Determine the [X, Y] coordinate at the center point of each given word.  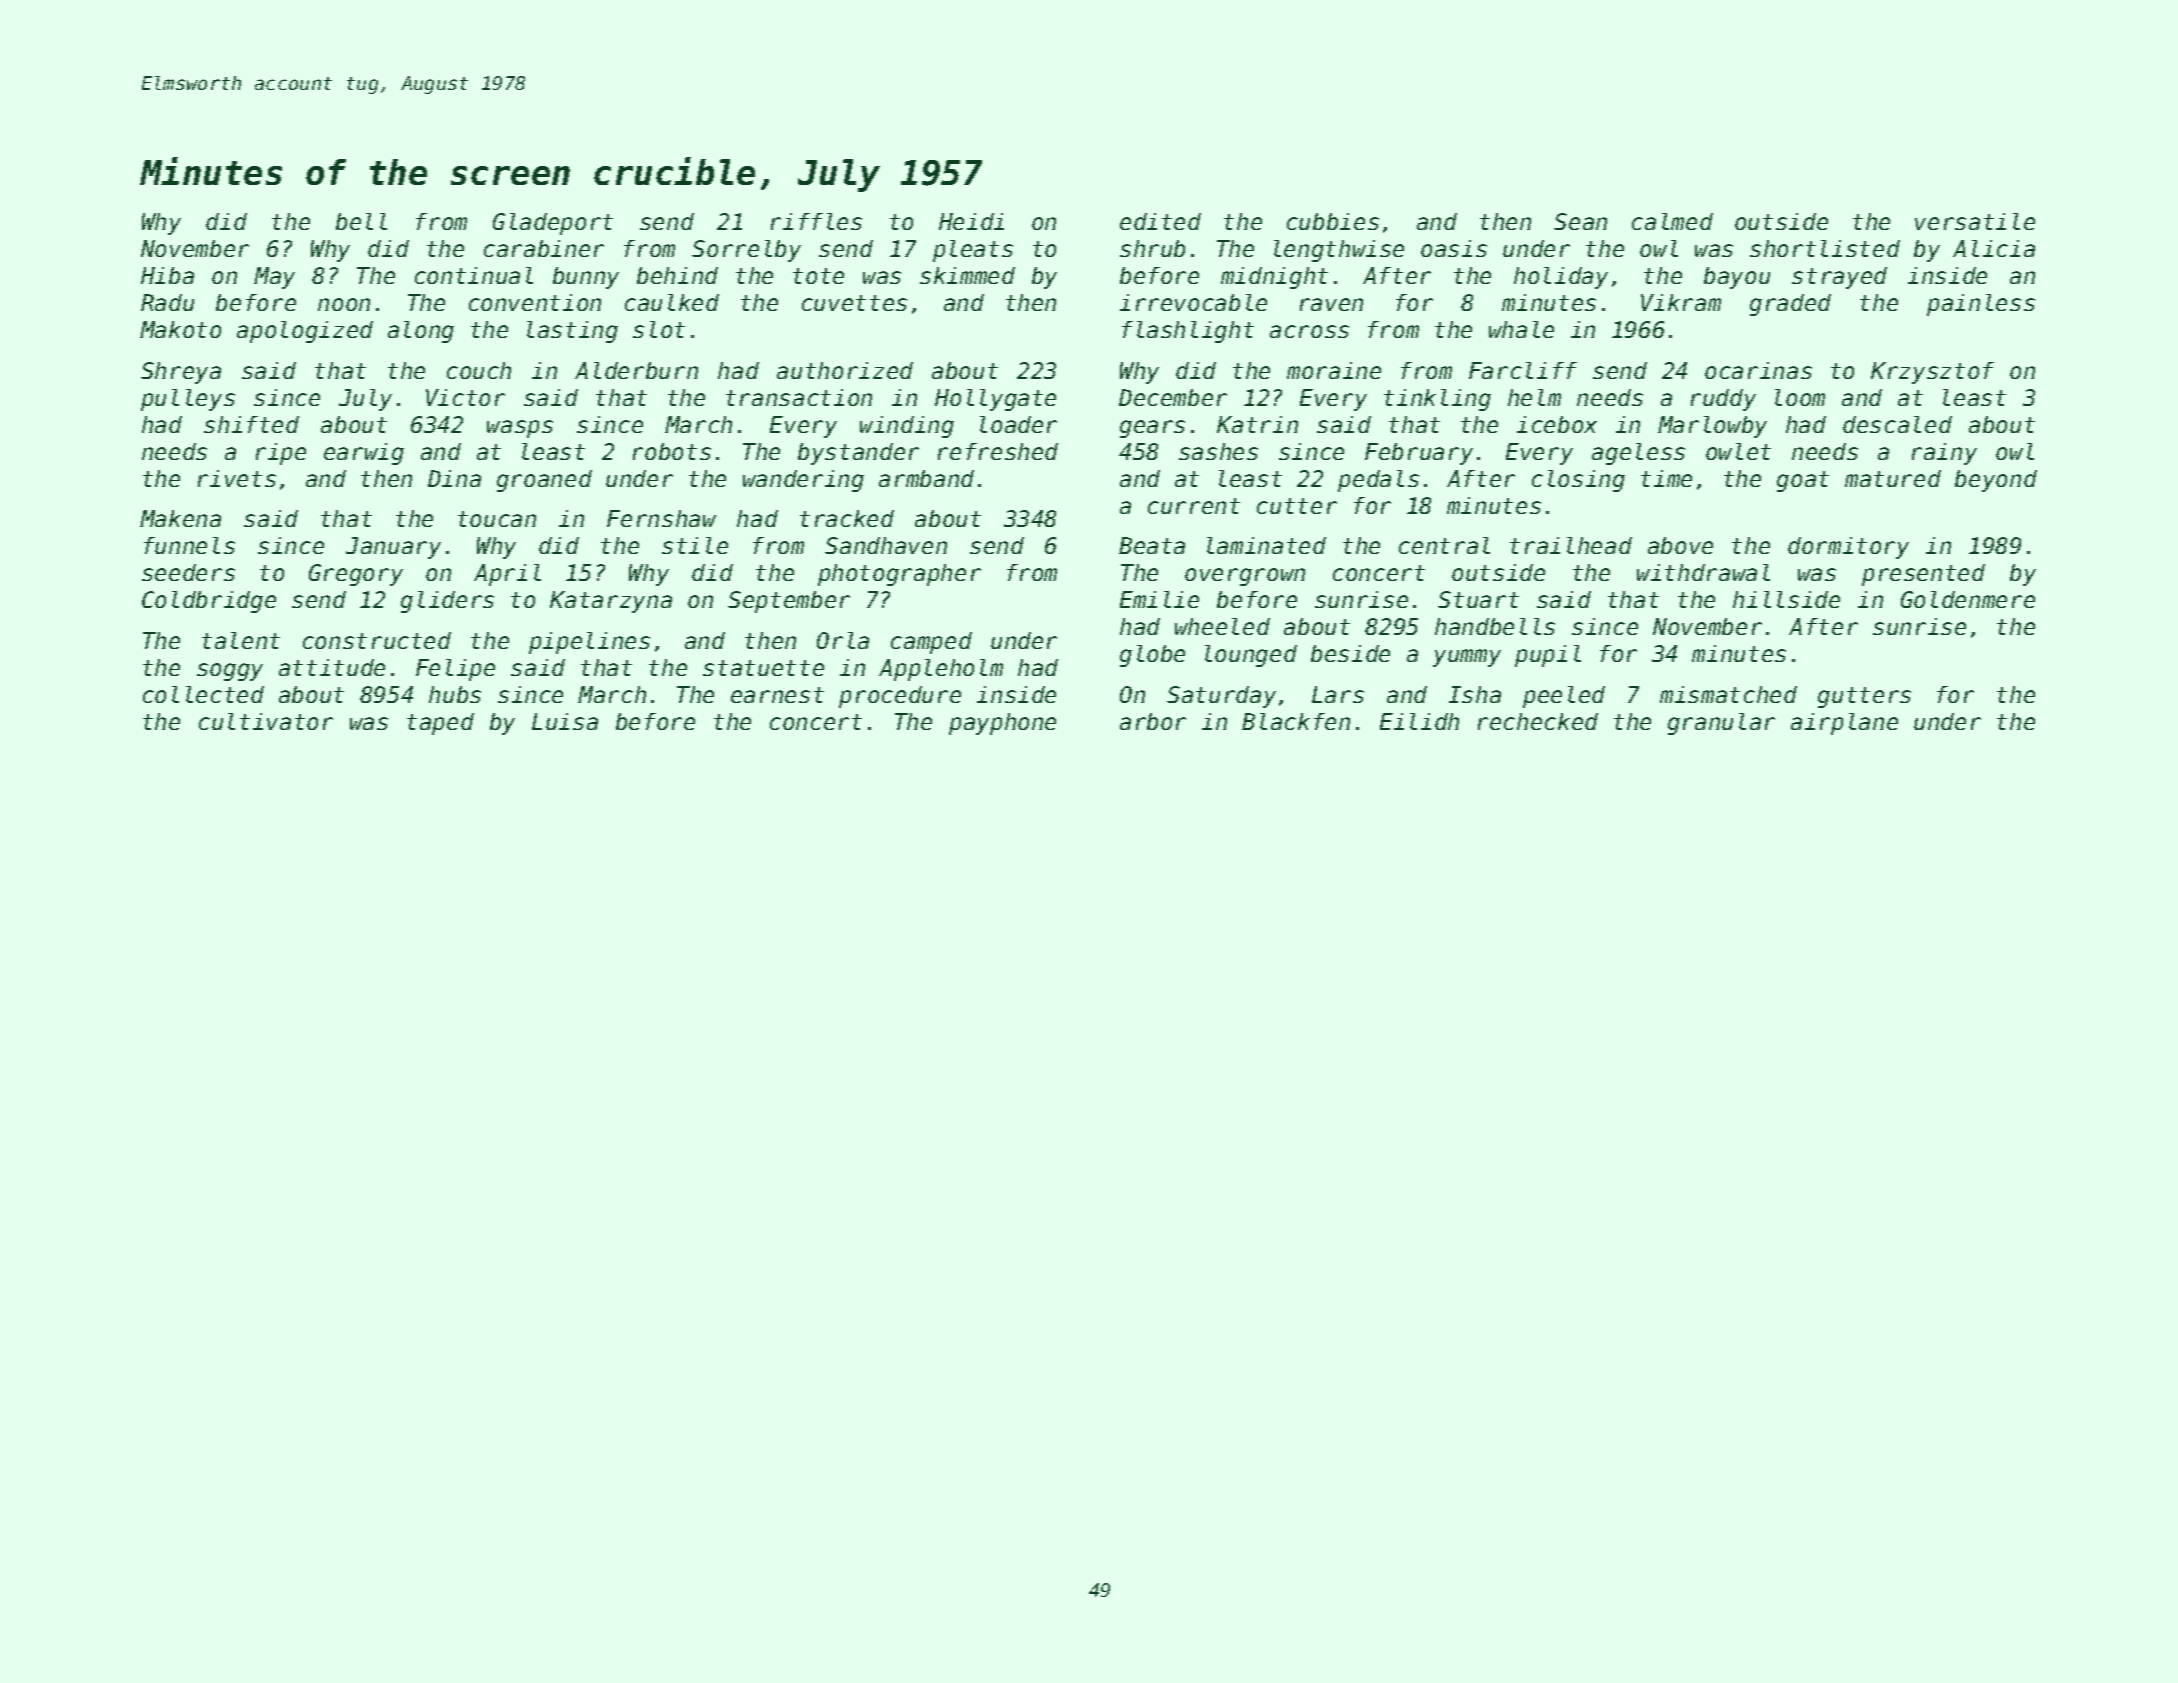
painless [1981, 305]
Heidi [971, 221]
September [789, 602]
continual [474, 275]
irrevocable [1193, 302]
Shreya [181, 373]
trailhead [1571, 545]
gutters [1864, 697]
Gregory [356, 575]
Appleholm [941, 670]
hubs [455, 694]
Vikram [1681, 302]
